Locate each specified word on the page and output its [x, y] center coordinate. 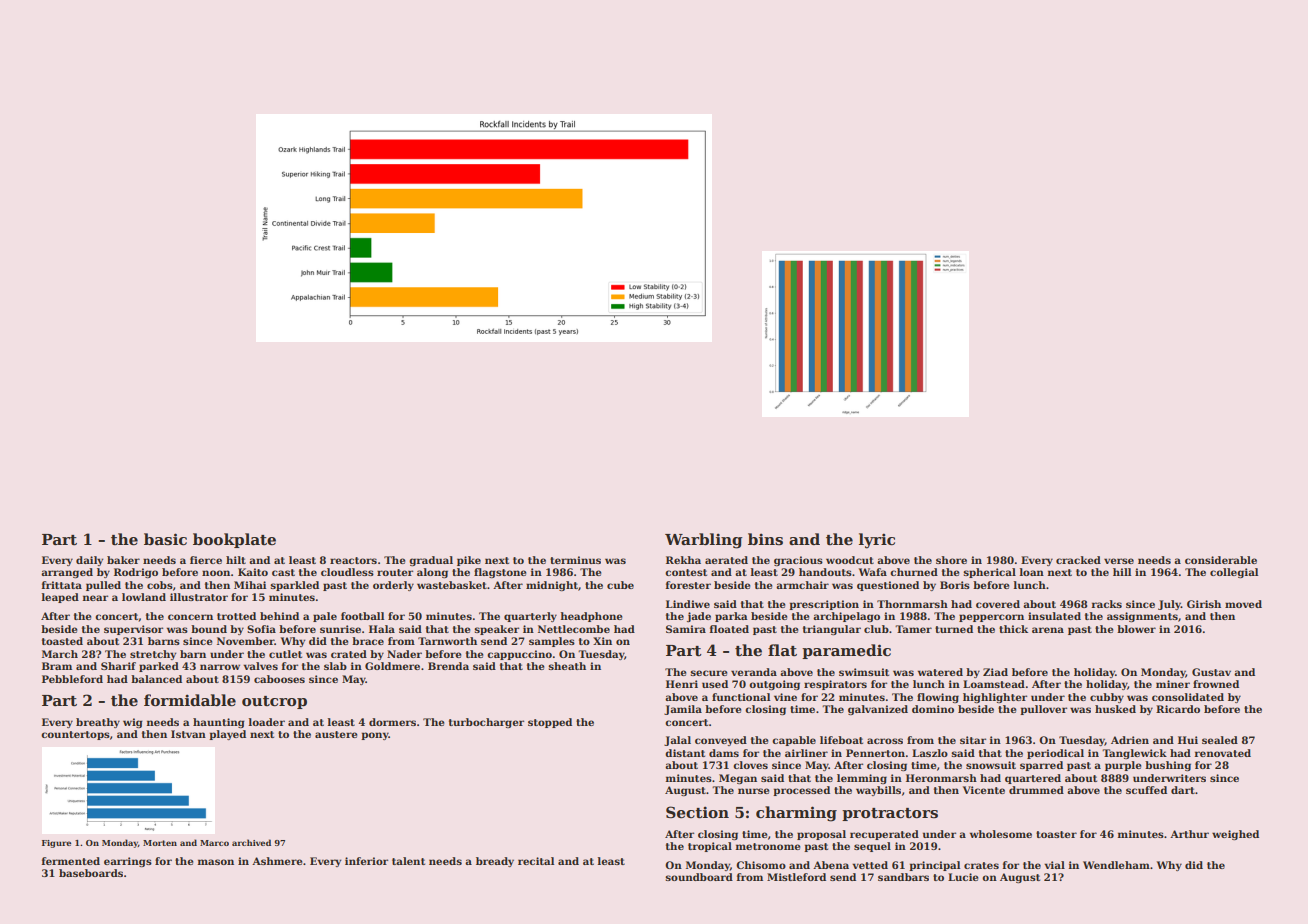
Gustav [1211, 672]
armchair [802, 585]
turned [954, 629]
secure [708, 673]
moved [1243, 604]
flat [782, 650]
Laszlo [930, 753]
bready [495, 862]
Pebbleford [72, 679]
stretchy [153, 655]
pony [375, 736]
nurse [753, 791]
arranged [67, 573]
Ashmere [277, 861]
